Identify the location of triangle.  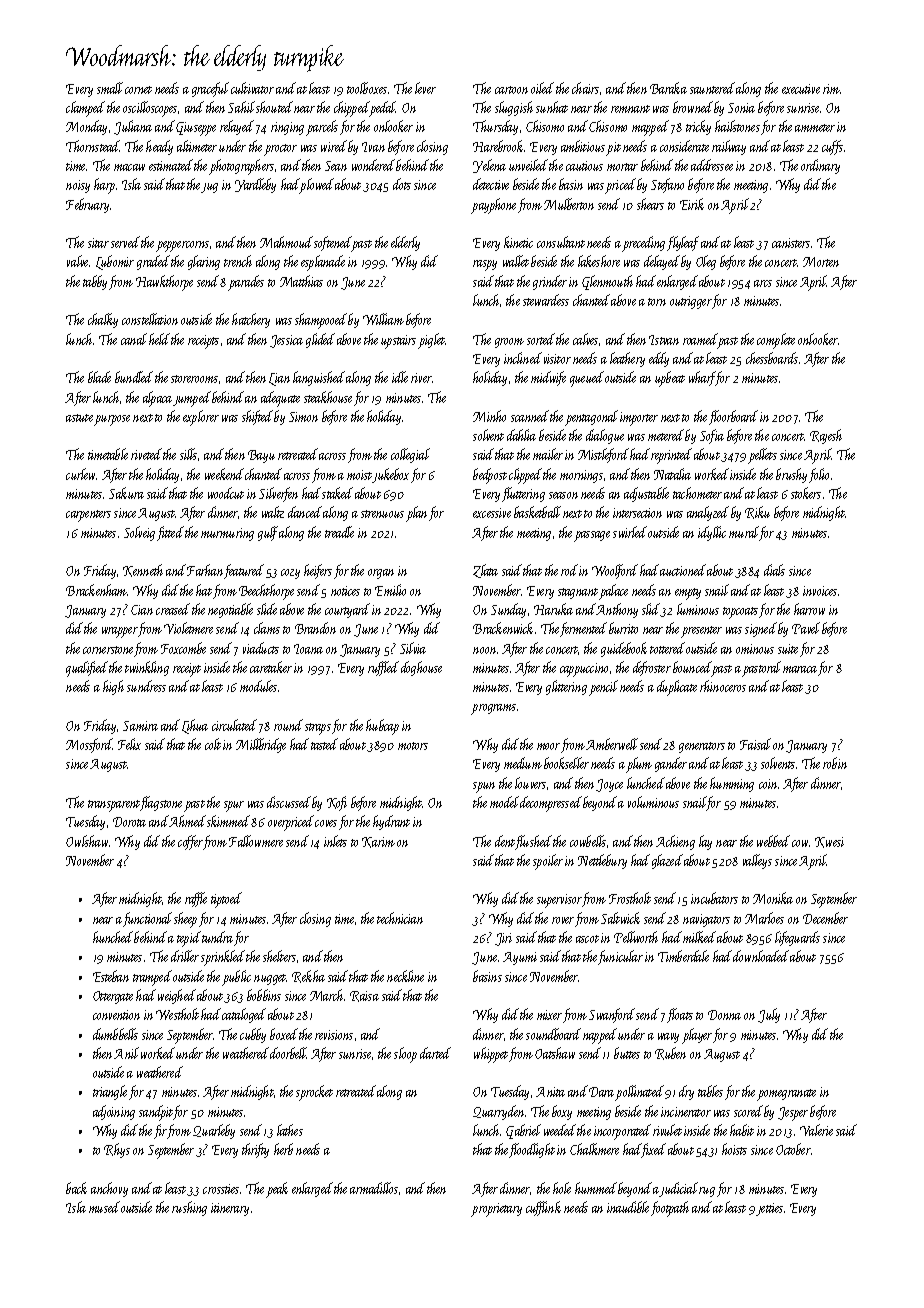
(110, 1092).
